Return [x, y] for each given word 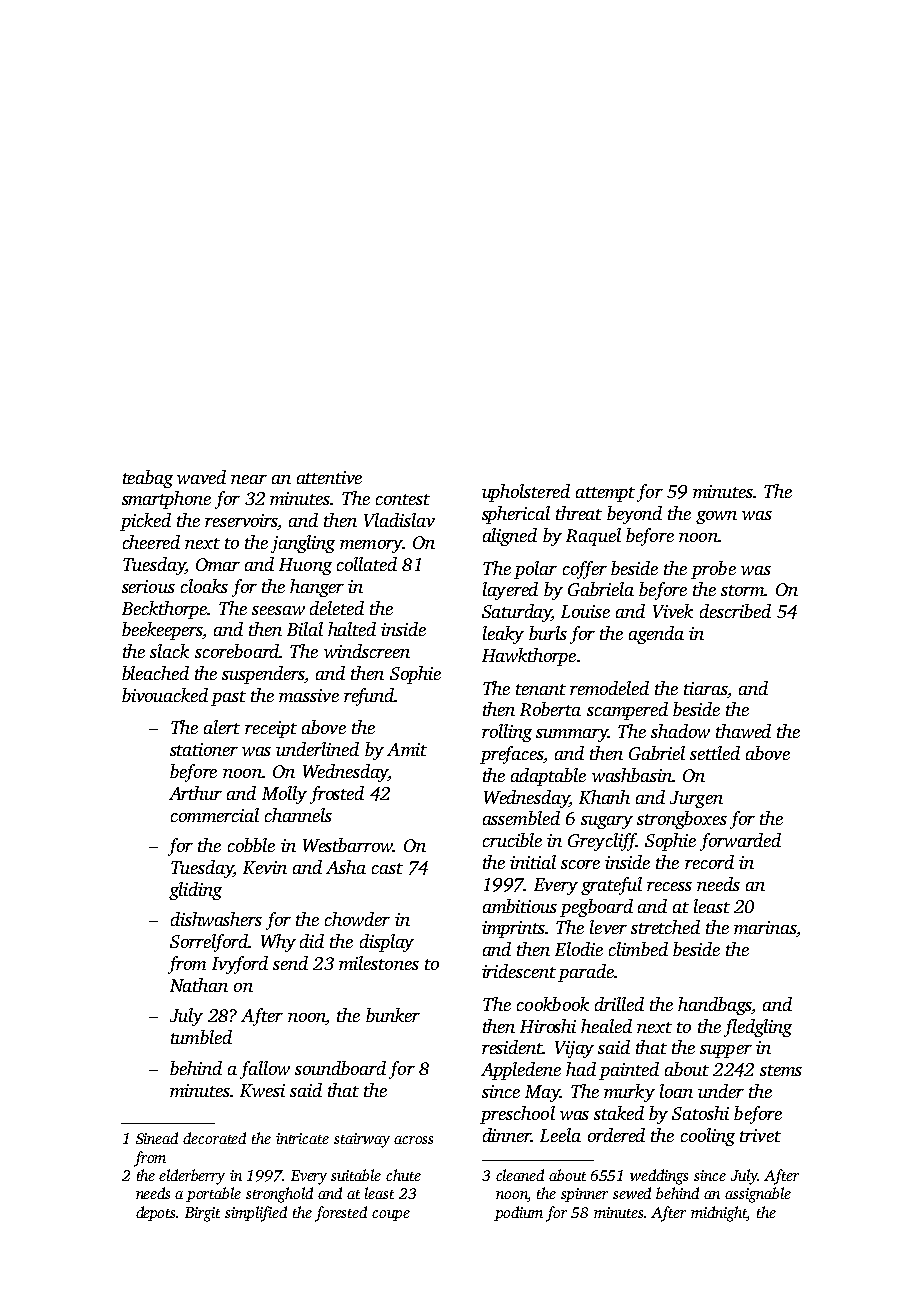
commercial [215, 815]
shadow [680, 731]
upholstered [526, 493]
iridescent [519, 971]
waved [201, 477]
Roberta [550, 709]
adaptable [548, 777]
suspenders [263, 675]
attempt [605, 494]
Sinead [157, 1138]
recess [669, 886]
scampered [627, 711]
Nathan [199, 985]
